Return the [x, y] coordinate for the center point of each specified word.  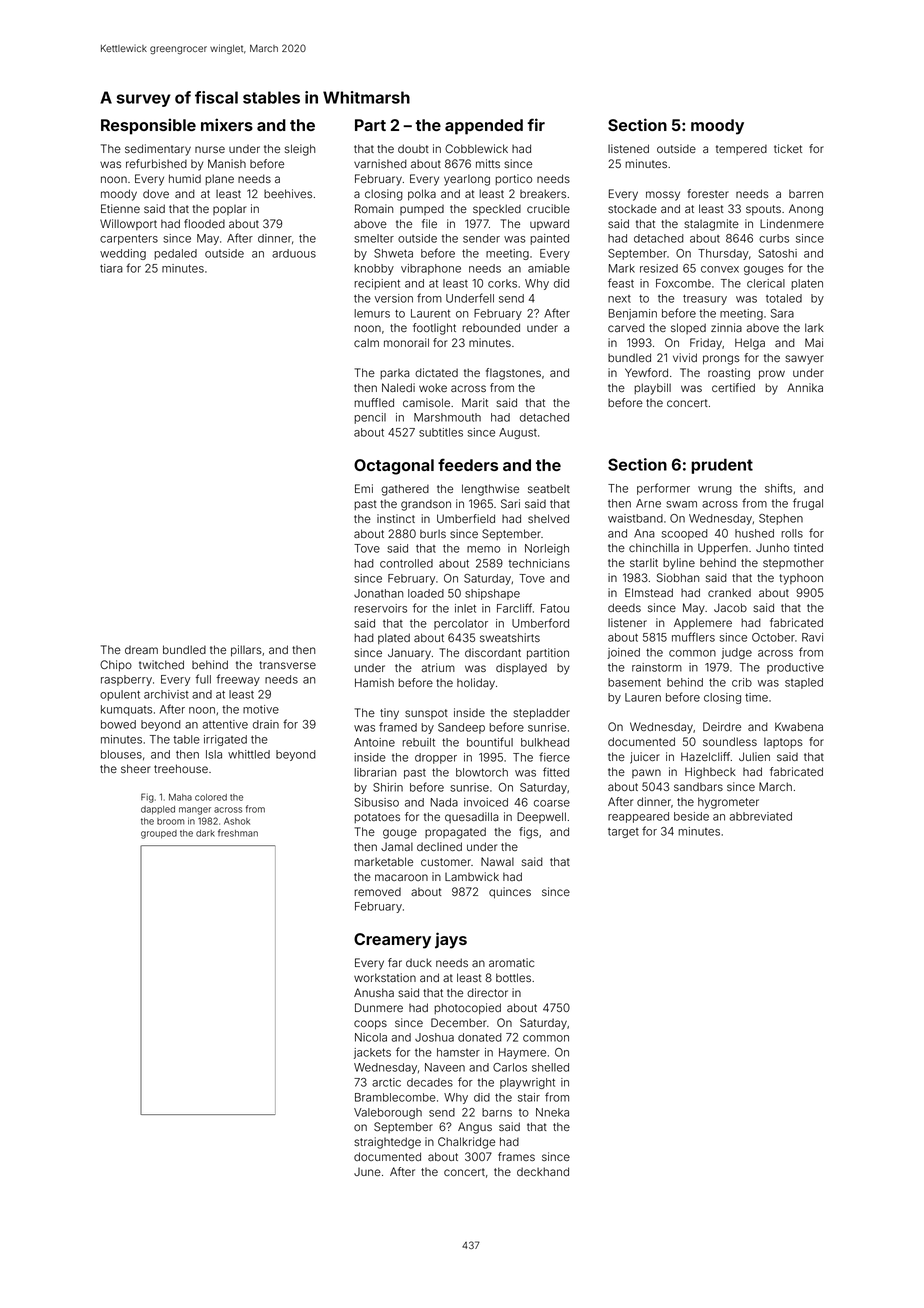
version [394, 298]
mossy [663, 196]
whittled [249, 754]
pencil [370, 418]
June [367, 1172]
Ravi [812, 637]
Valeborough [388, 1113]
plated [394, 638]
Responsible [148, 126]
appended [484, 127]
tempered [741, 150]
